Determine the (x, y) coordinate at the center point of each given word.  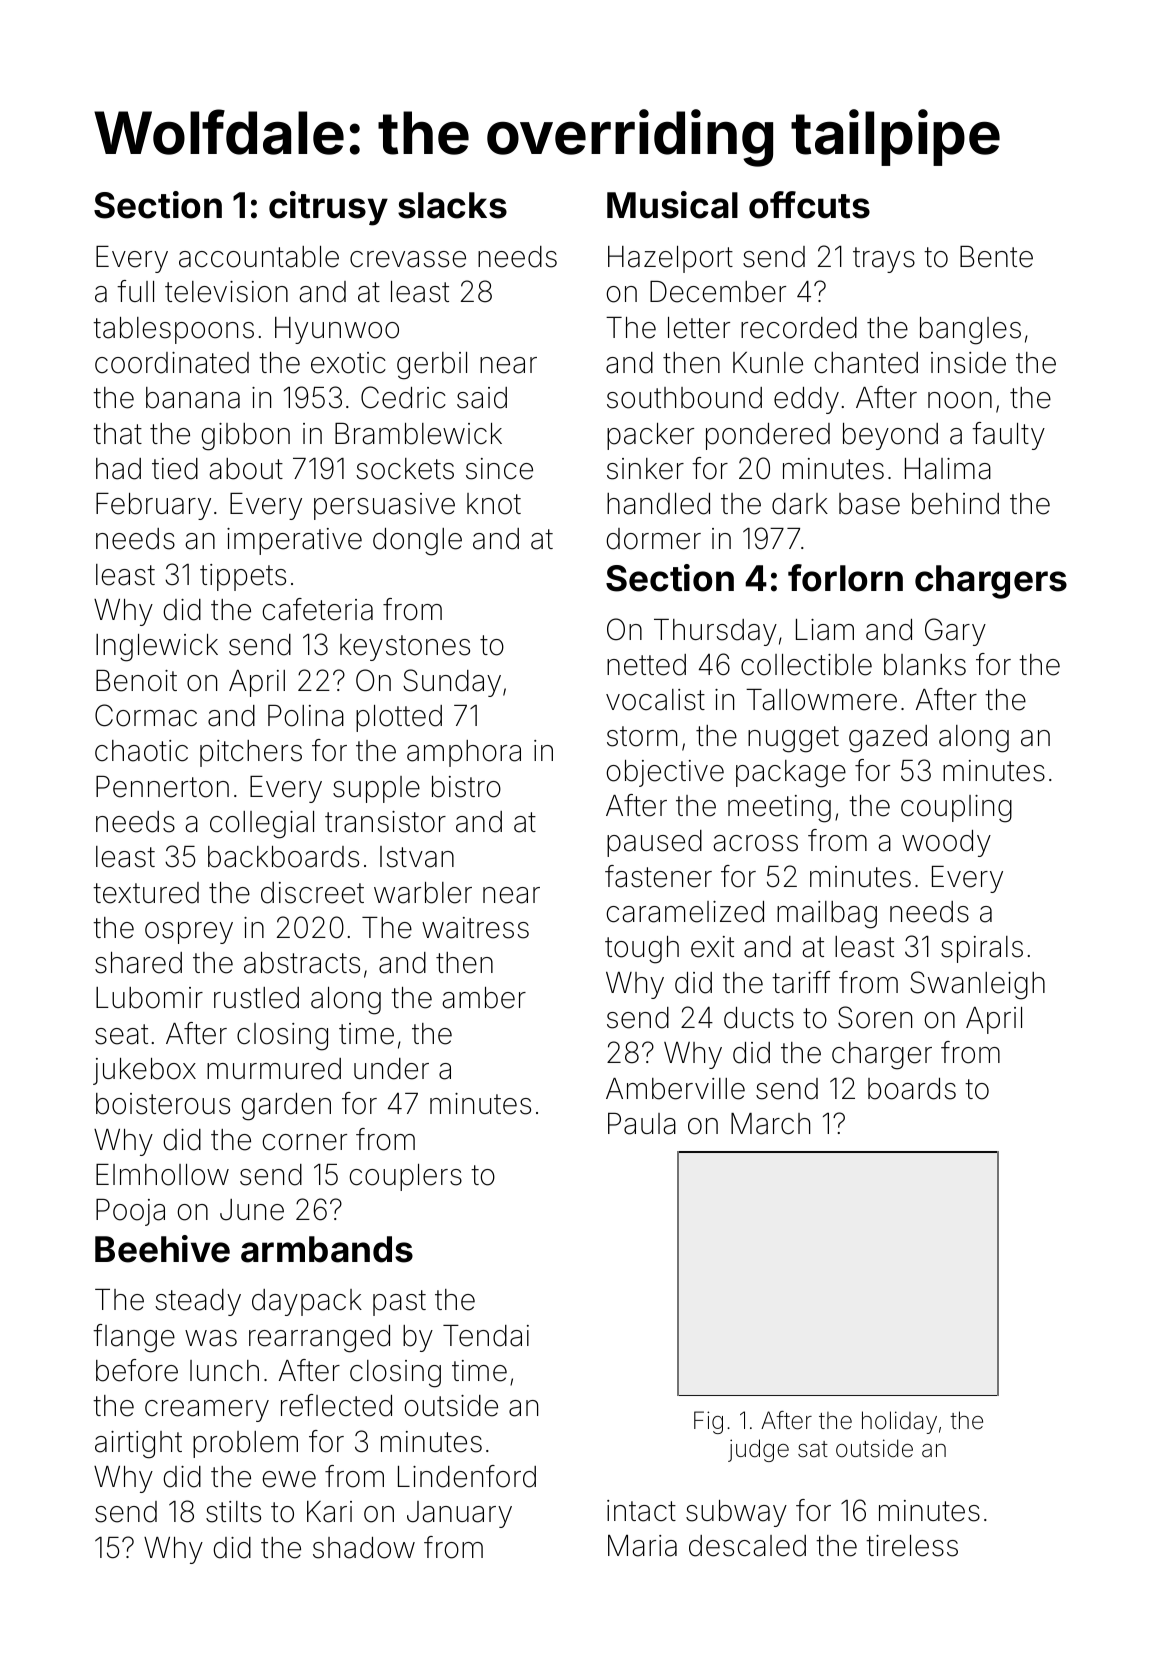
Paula (642, 1124)
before (137, 1370)
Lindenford (467, 1476)
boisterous (163, 1104)
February (153, 506)
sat (813, 1449)
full (135, 291)
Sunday (452, 683)
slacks (452, 205)
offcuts (809, 205)
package (791, 774)
